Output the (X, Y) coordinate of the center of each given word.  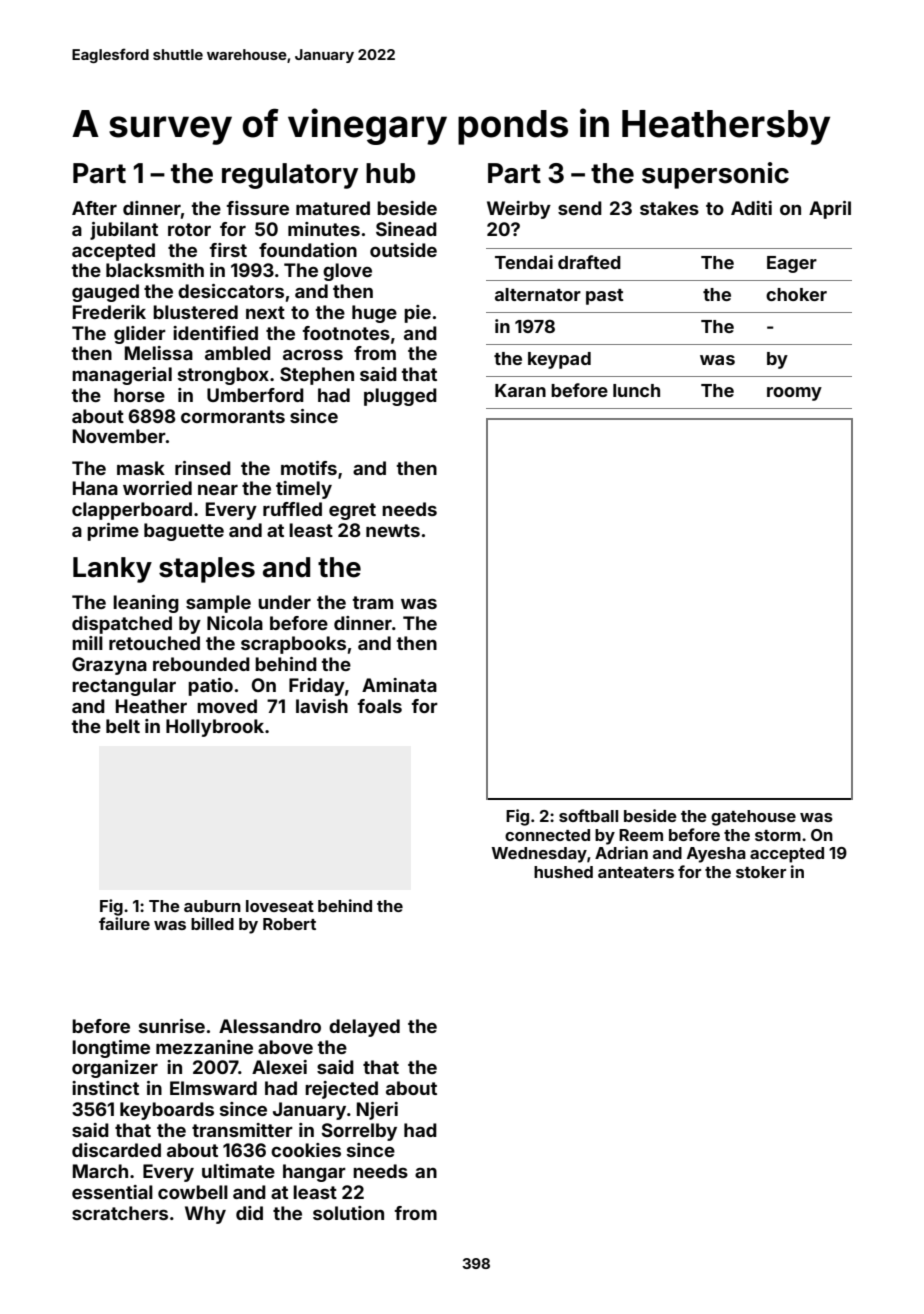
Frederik (109, 312)
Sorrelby (359, 1132)
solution (348, 1213)
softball (588, 815)
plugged (400, 397)
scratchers (120, 1213)
